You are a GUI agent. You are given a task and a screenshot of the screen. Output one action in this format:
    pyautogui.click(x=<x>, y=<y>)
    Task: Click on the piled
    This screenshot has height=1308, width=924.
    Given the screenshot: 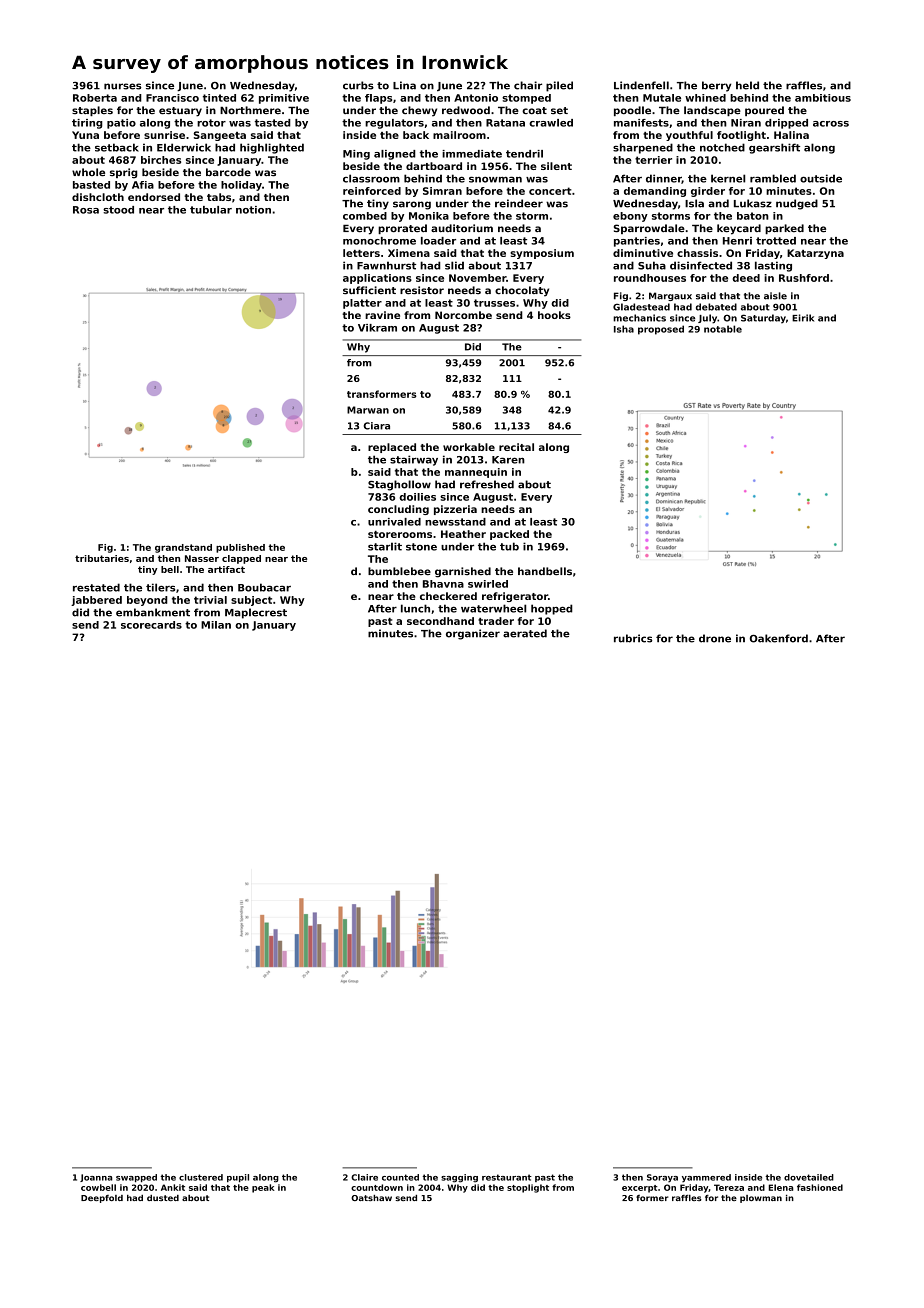 What is the action you would take?
    pyautogui.click(x=559, y=86)
